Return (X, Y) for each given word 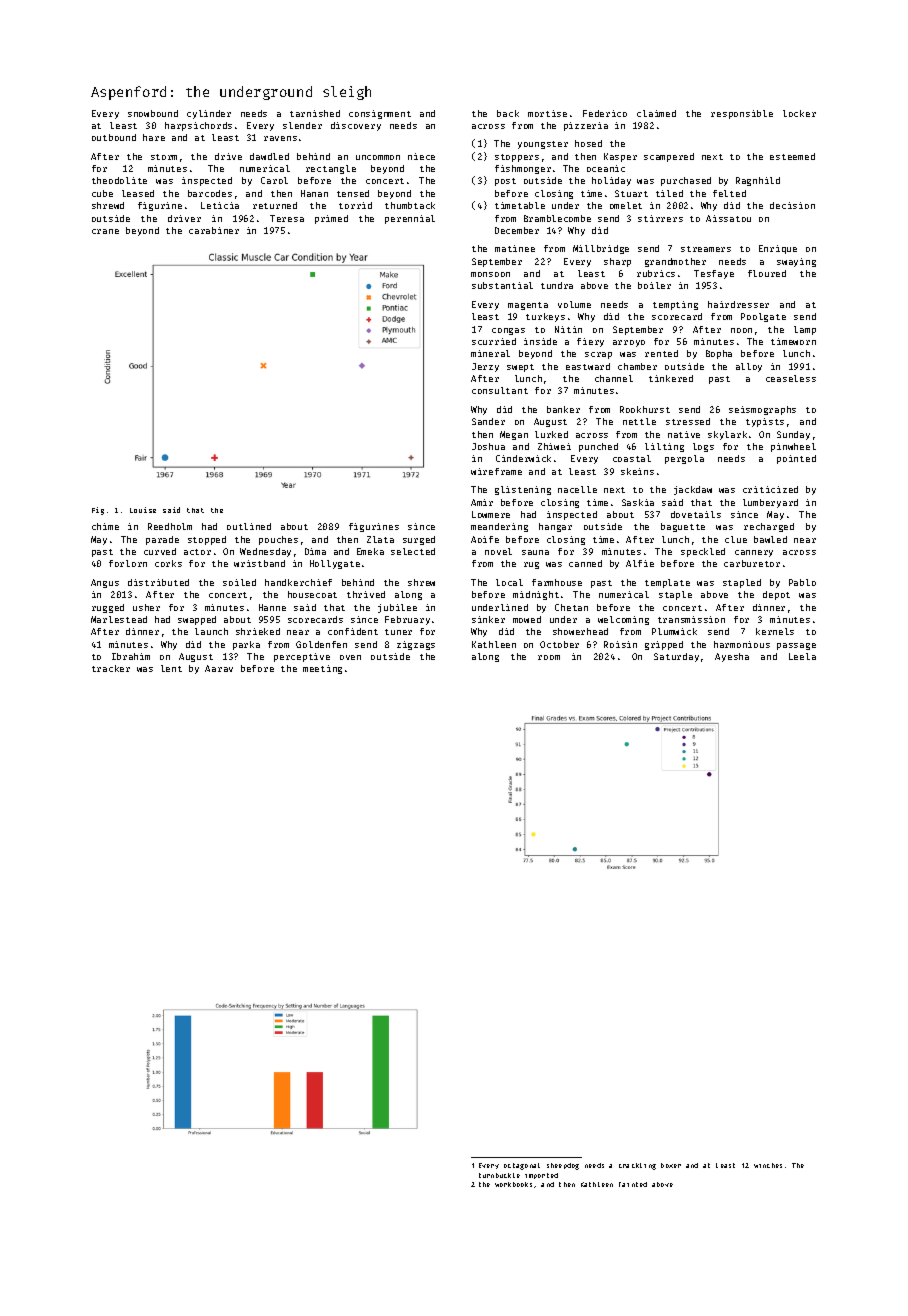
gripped (664, 645)
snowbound (153, 113)
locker (799, 113)
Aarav (219, 668)
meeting (322, 669)
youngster (543, 145)
